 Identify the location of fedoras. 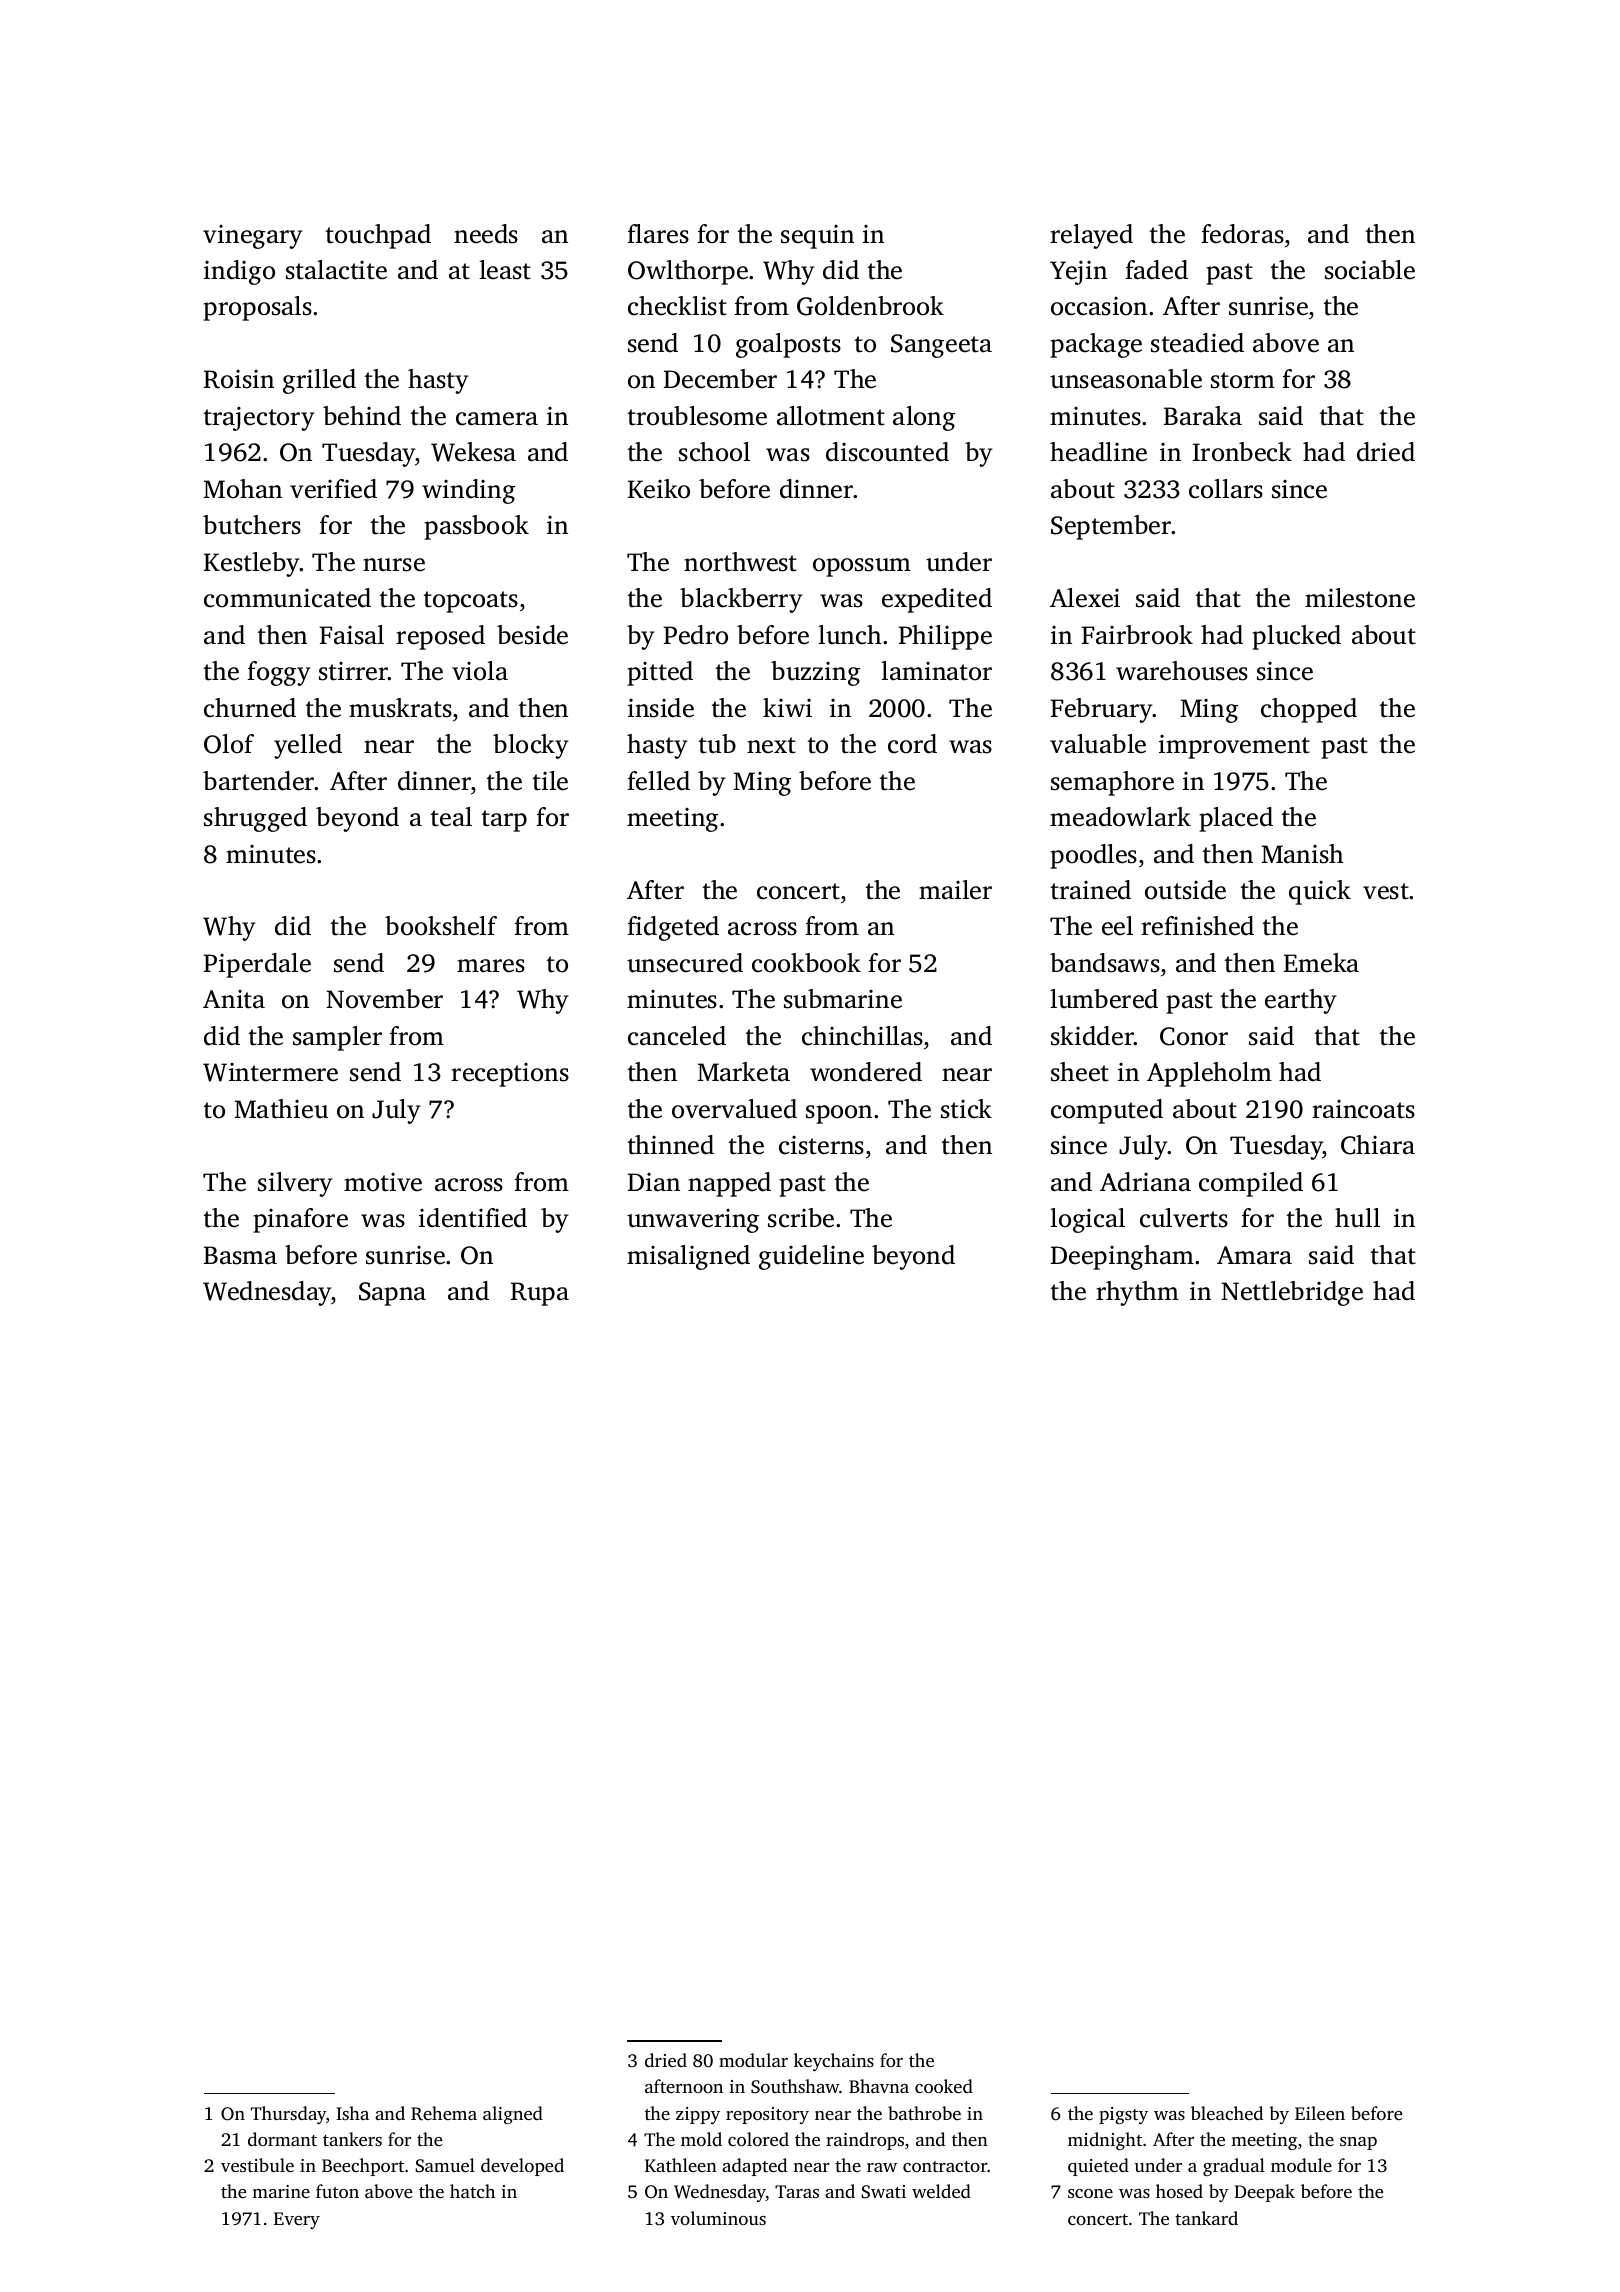
(1242, 234).
